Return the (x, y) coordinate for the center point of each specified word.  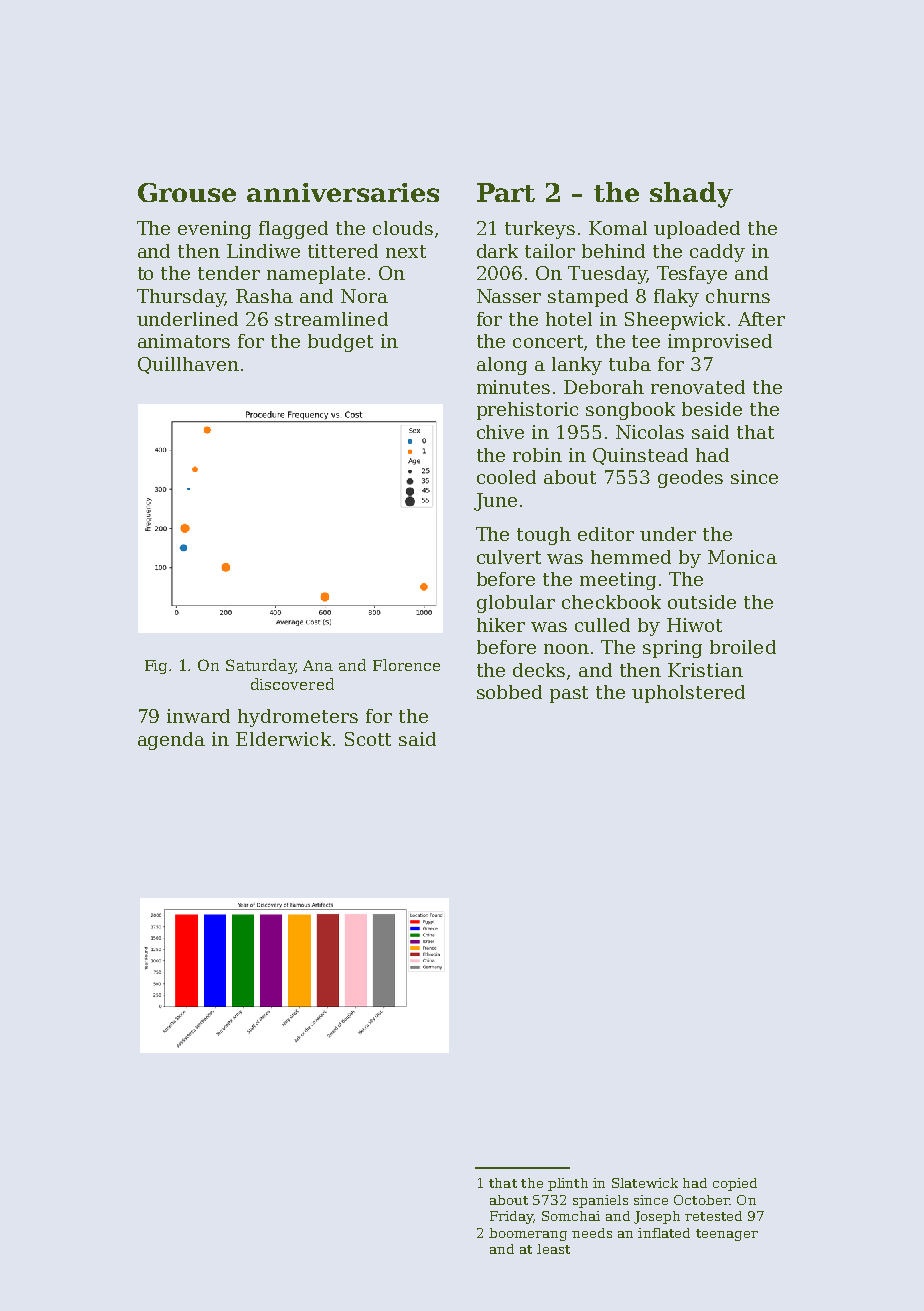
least (553, 1249)
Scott (368, 739)
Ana (318, 665)
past (569, 694)
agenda (171, 741)
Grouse (187, 192)
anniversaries (343, 192)
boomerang (528, 1234)
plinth (568, 1184)
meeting (618, 581)
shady (691, 195)
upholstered (688, 694)
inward (198, 716)
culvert (509, 557)
